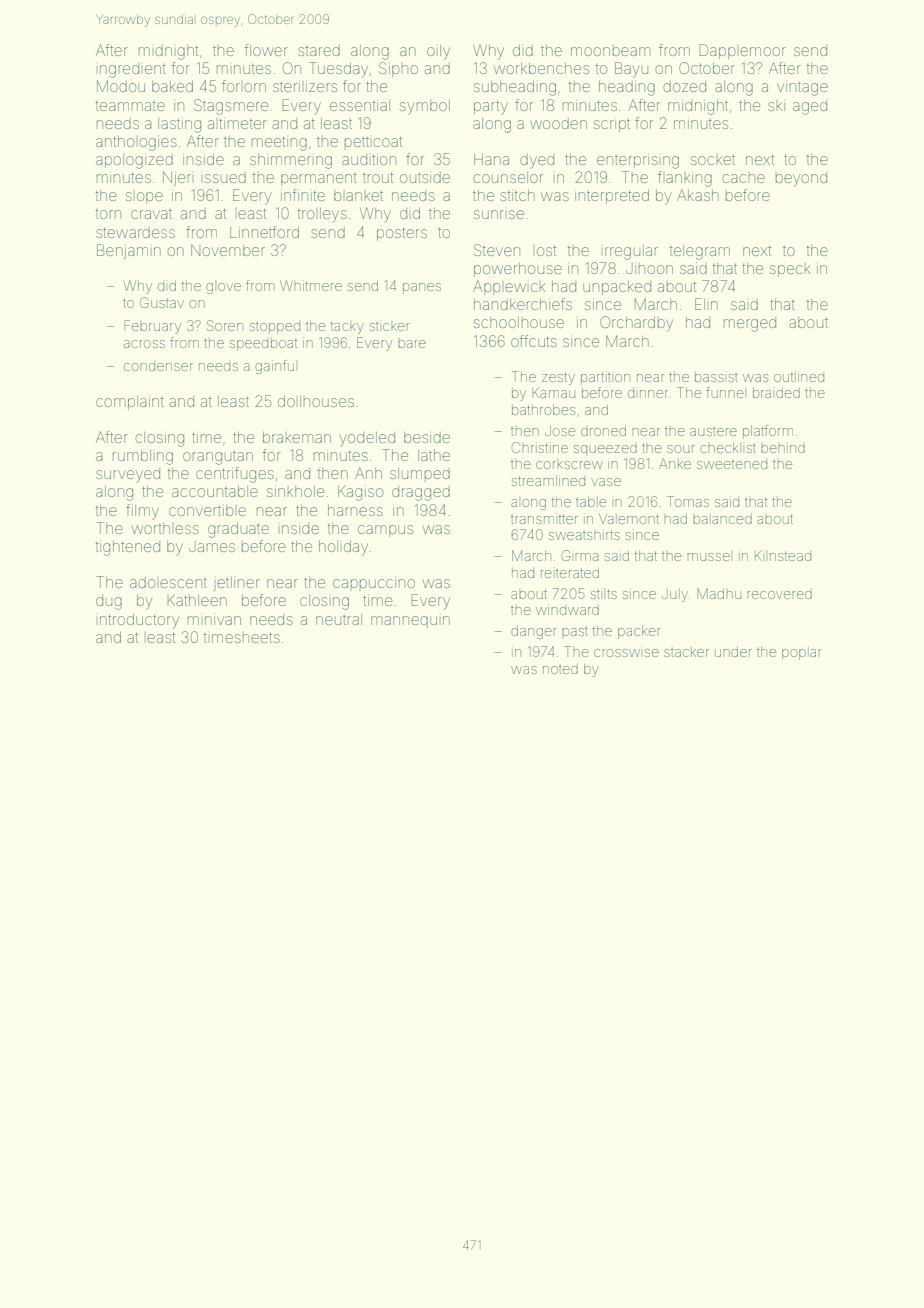  What do you see at coordinates (385, 531) in the screenshot?
I see `campus` at bounding box center [385, 531].
